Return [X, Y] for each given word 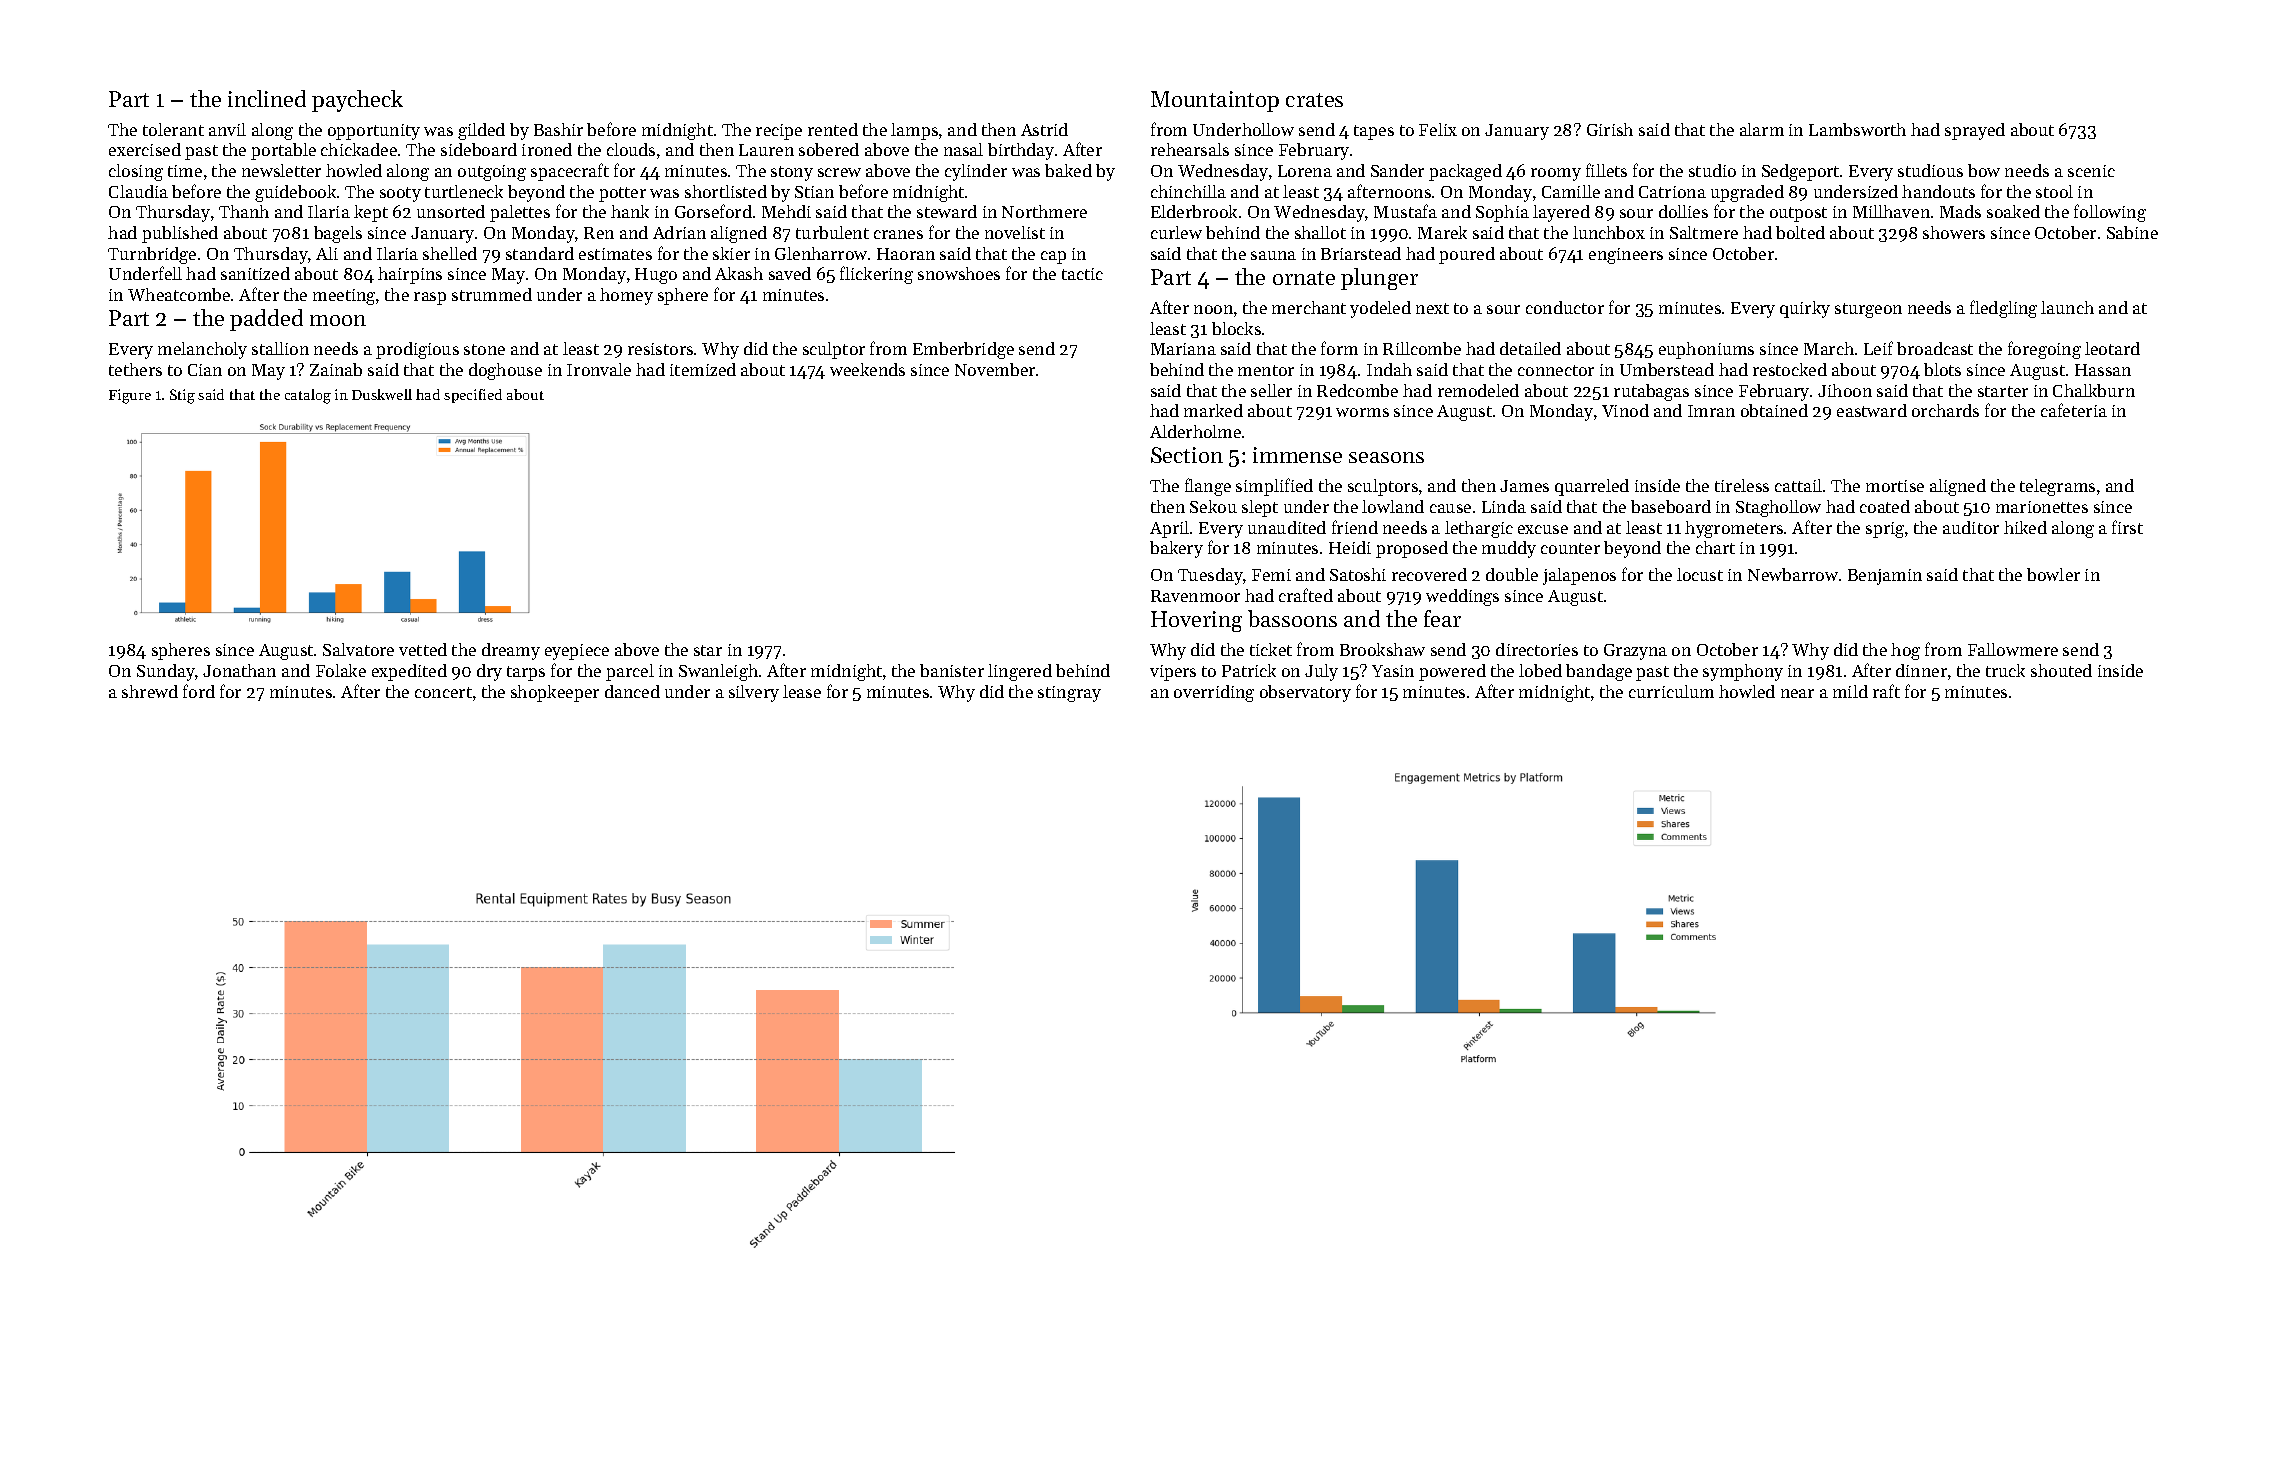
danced [632, 691]
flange [1208, 487]
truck [2005, 670]
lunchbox [1609, 232]
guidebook [295, 193]
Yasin [1393, 671]
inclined [267, 98]
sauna [1273, 255]
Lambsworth [1857, 129]
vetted [423, 649]
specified [473, 396]
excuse [1543, 529]
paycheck [357, 101]
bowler [2053, 574]
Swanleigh [718, 672]
